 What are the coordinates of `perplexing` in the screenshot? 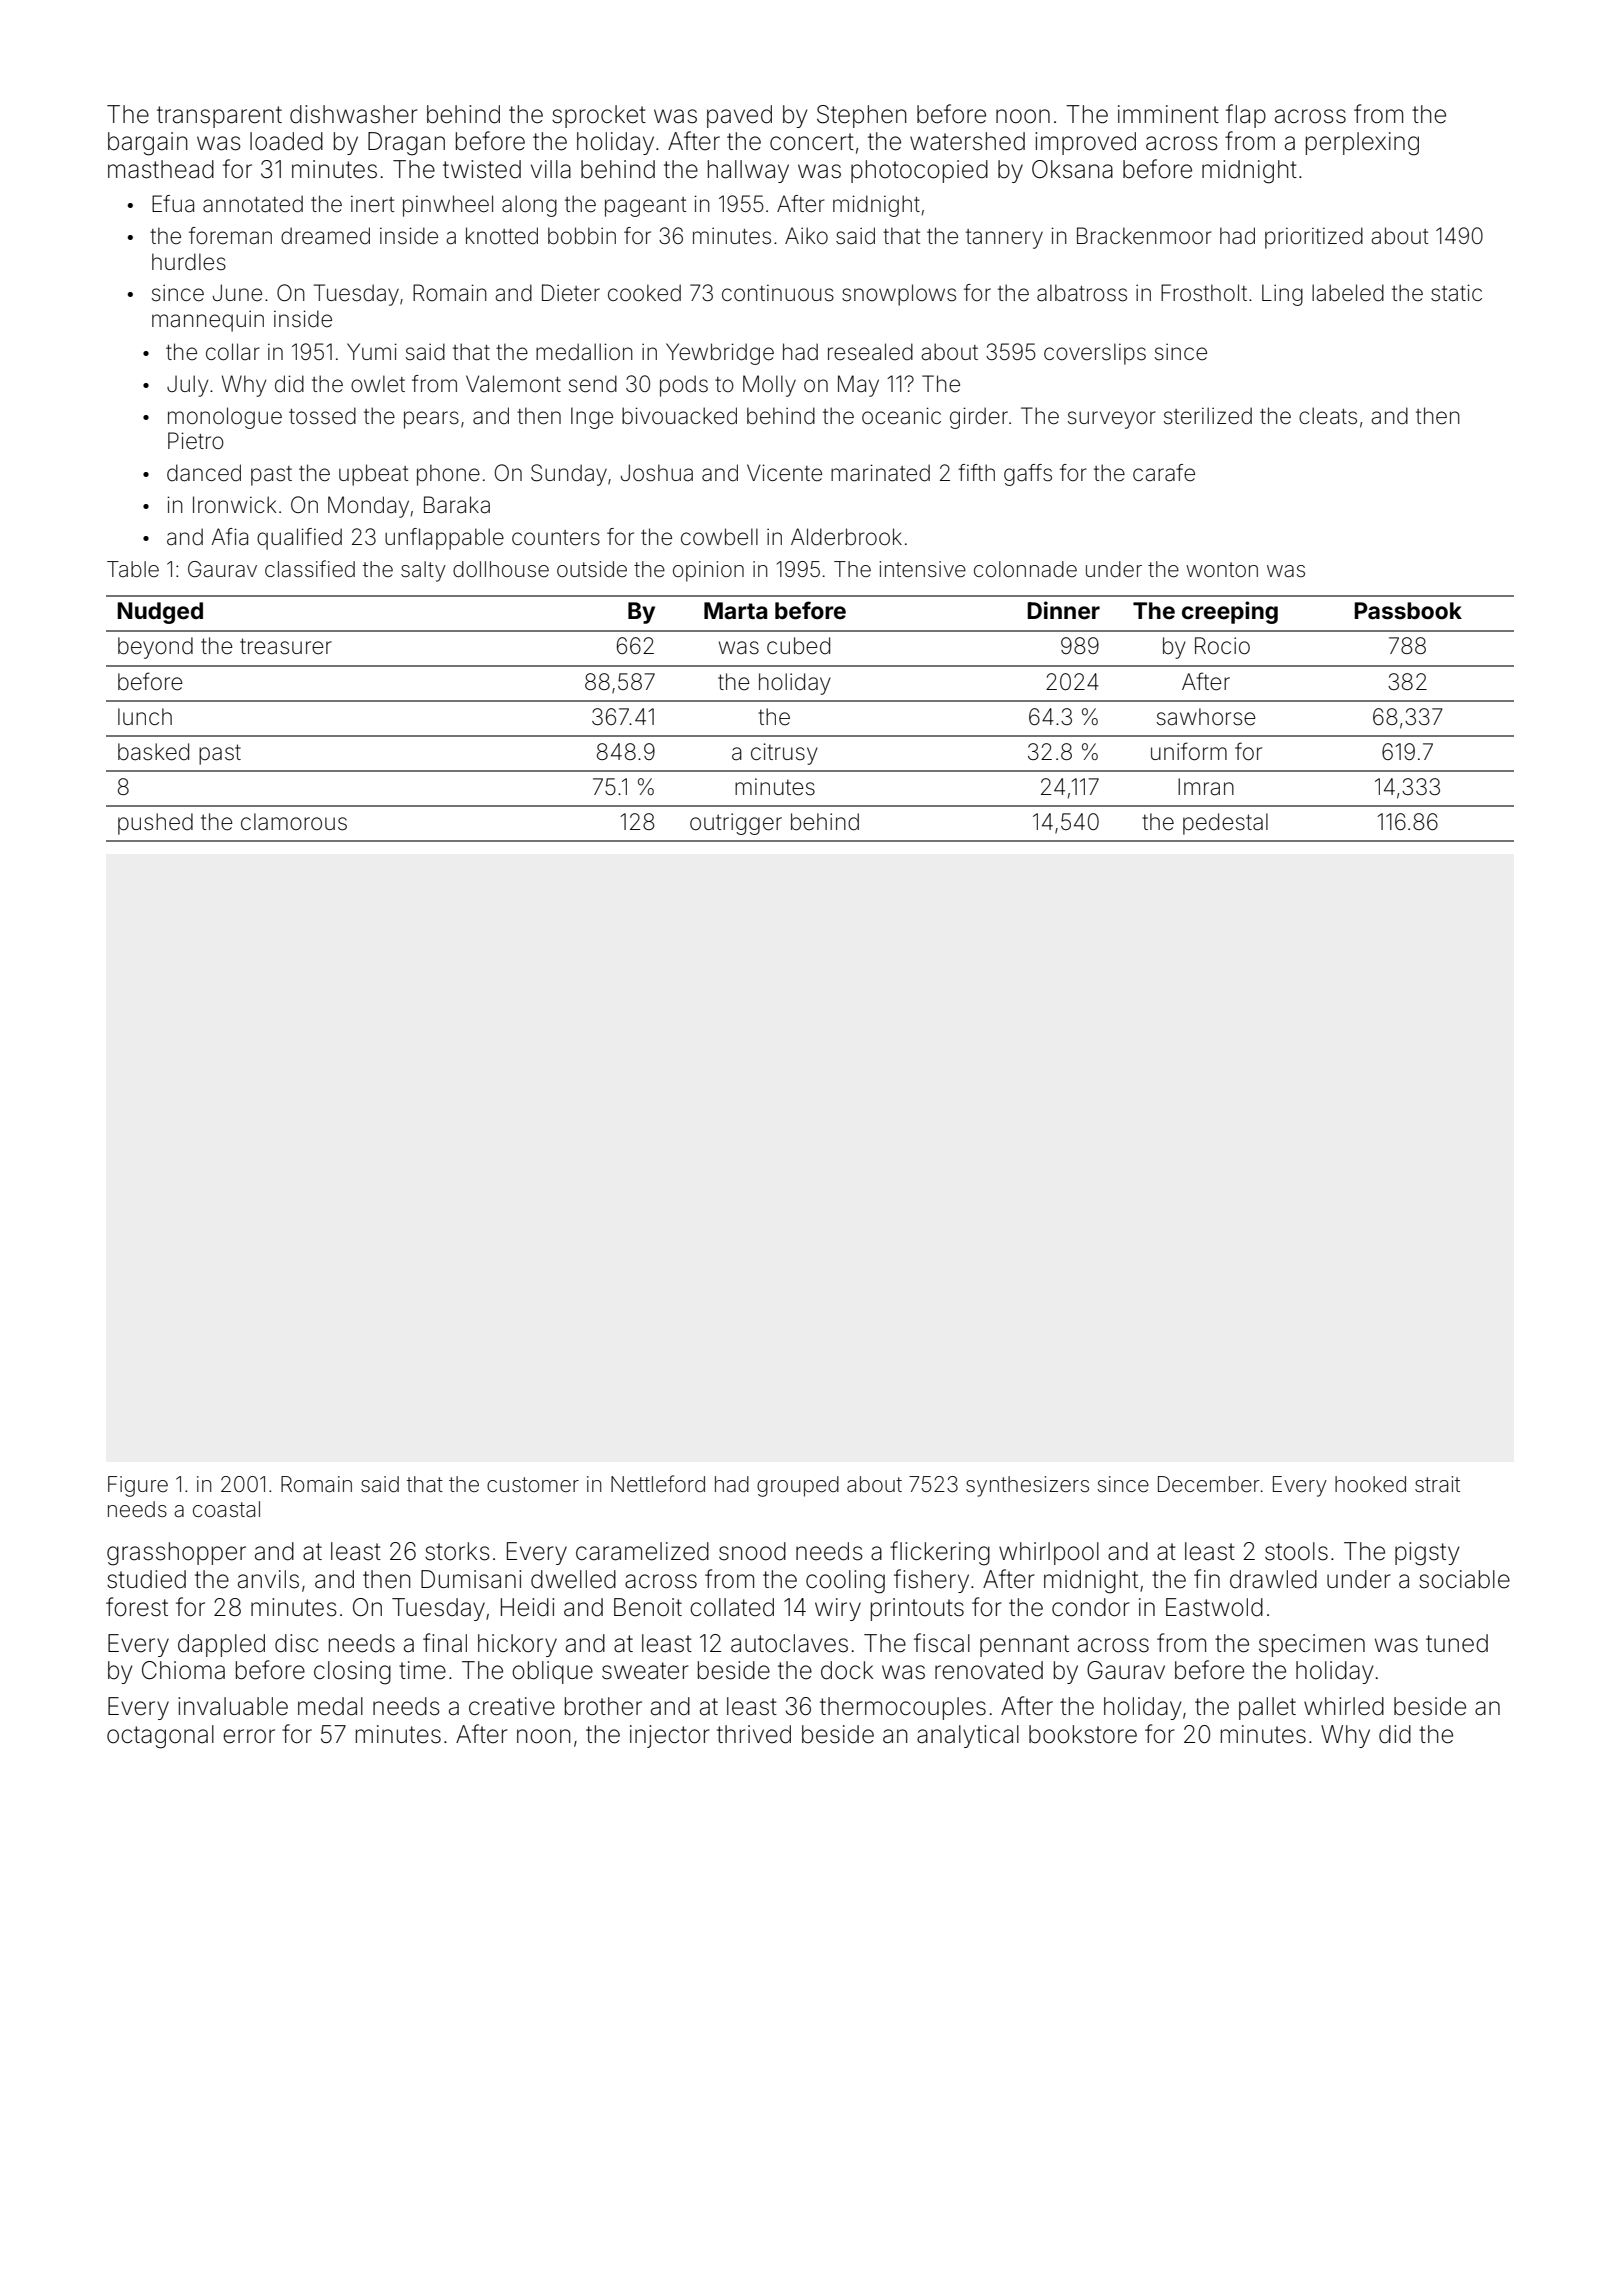 It's located at (1362, 144).
